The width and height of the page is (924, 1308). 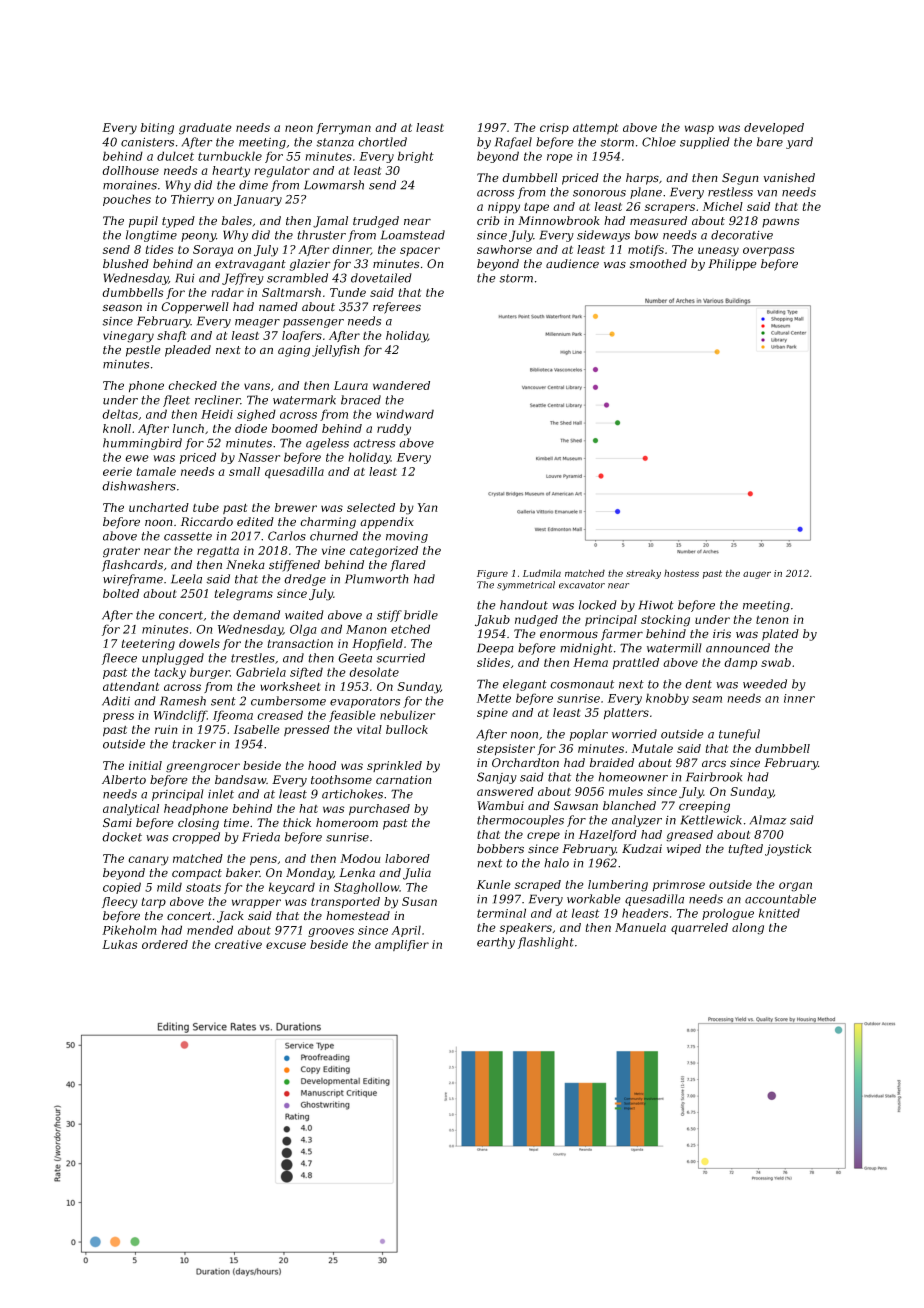 What do you see at coordinates (699, 130) in the page?
I see `wasp` at bounding box center [699, 130].
